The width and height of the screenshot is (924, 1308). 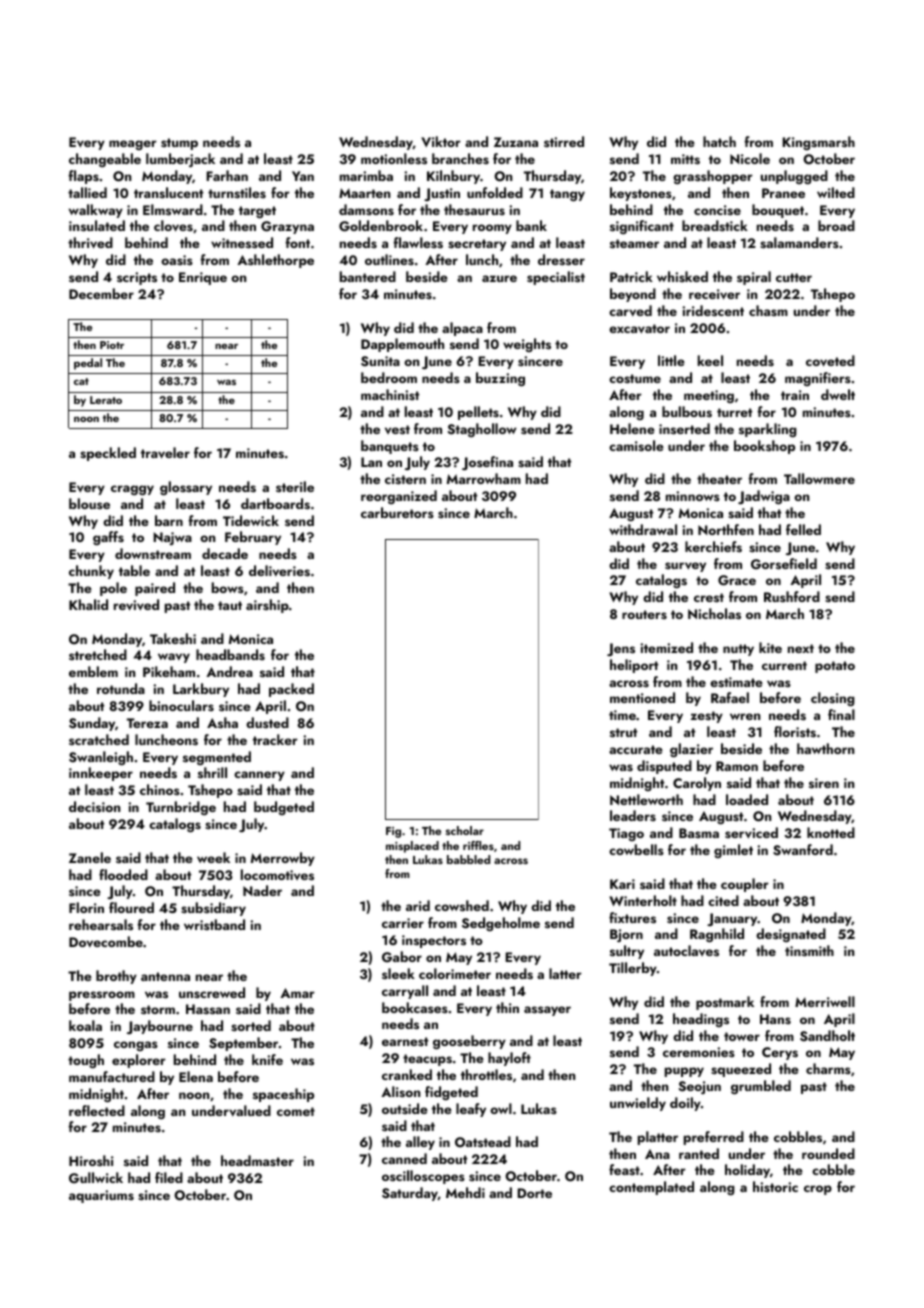 What do you see at coordinates (213, 857) in the screenshot?
I see `week` at bounding box center [213, 857].
